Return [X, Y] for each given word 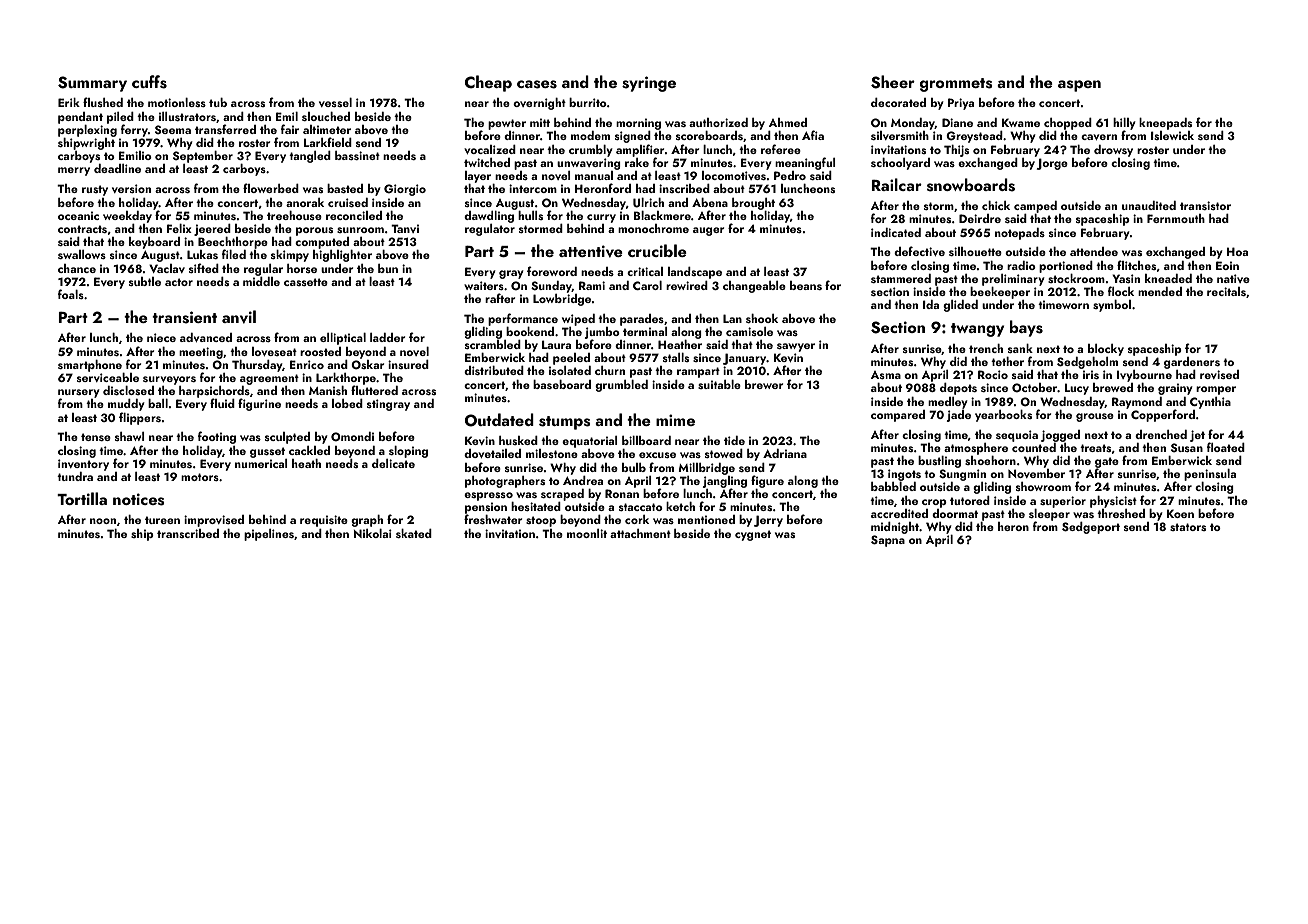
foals [71, 294]
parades [642, 320]
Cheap [488, 83]
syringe [649, 84]
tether [1007, 361]
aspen [1079, 86]
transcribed [188, 533]
